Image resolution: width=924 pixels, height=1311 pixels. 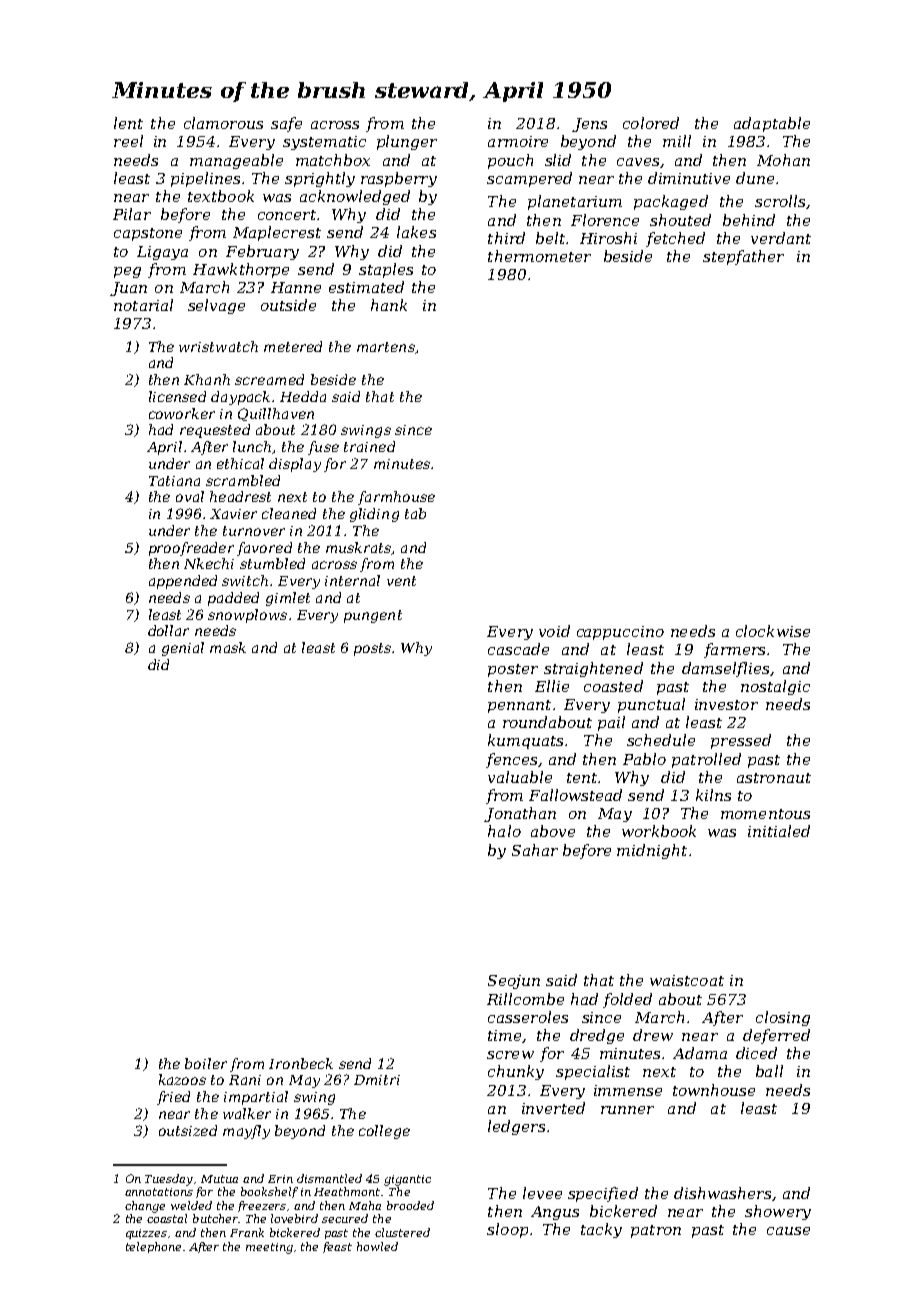 What do you see at coordinates (554, 631) in the page?
I see `void` at bounding box center [554, 631].
